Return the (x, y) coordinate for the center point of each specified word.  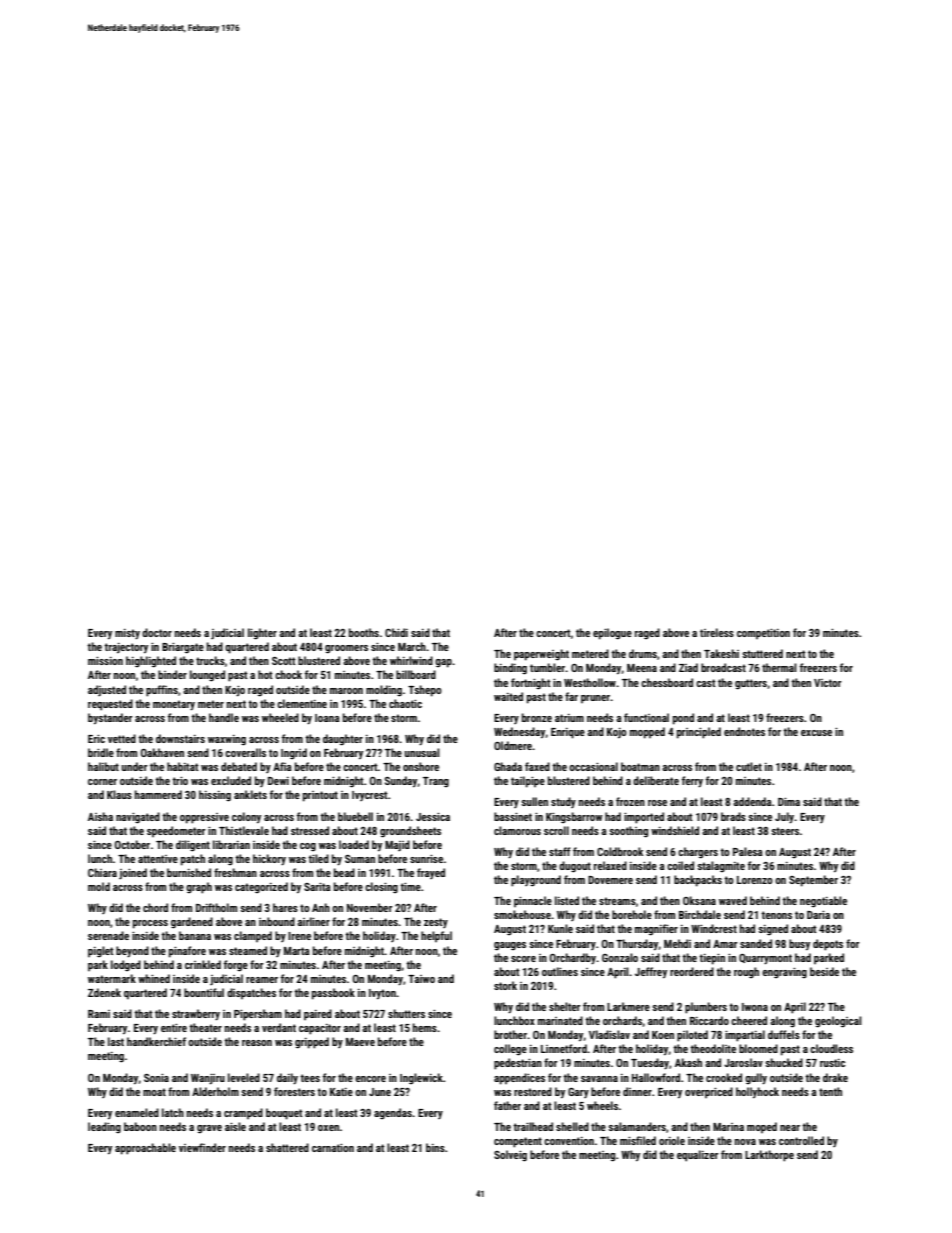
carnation (333, 1147)
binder (172, 674)
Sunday (401, 782)
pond (683, 719)
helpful (436, 936)
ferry (692, 782)
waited (508, 696)
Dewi (278, 781)
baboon (140, 1126)
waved (733, 900)
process (150, 924)
